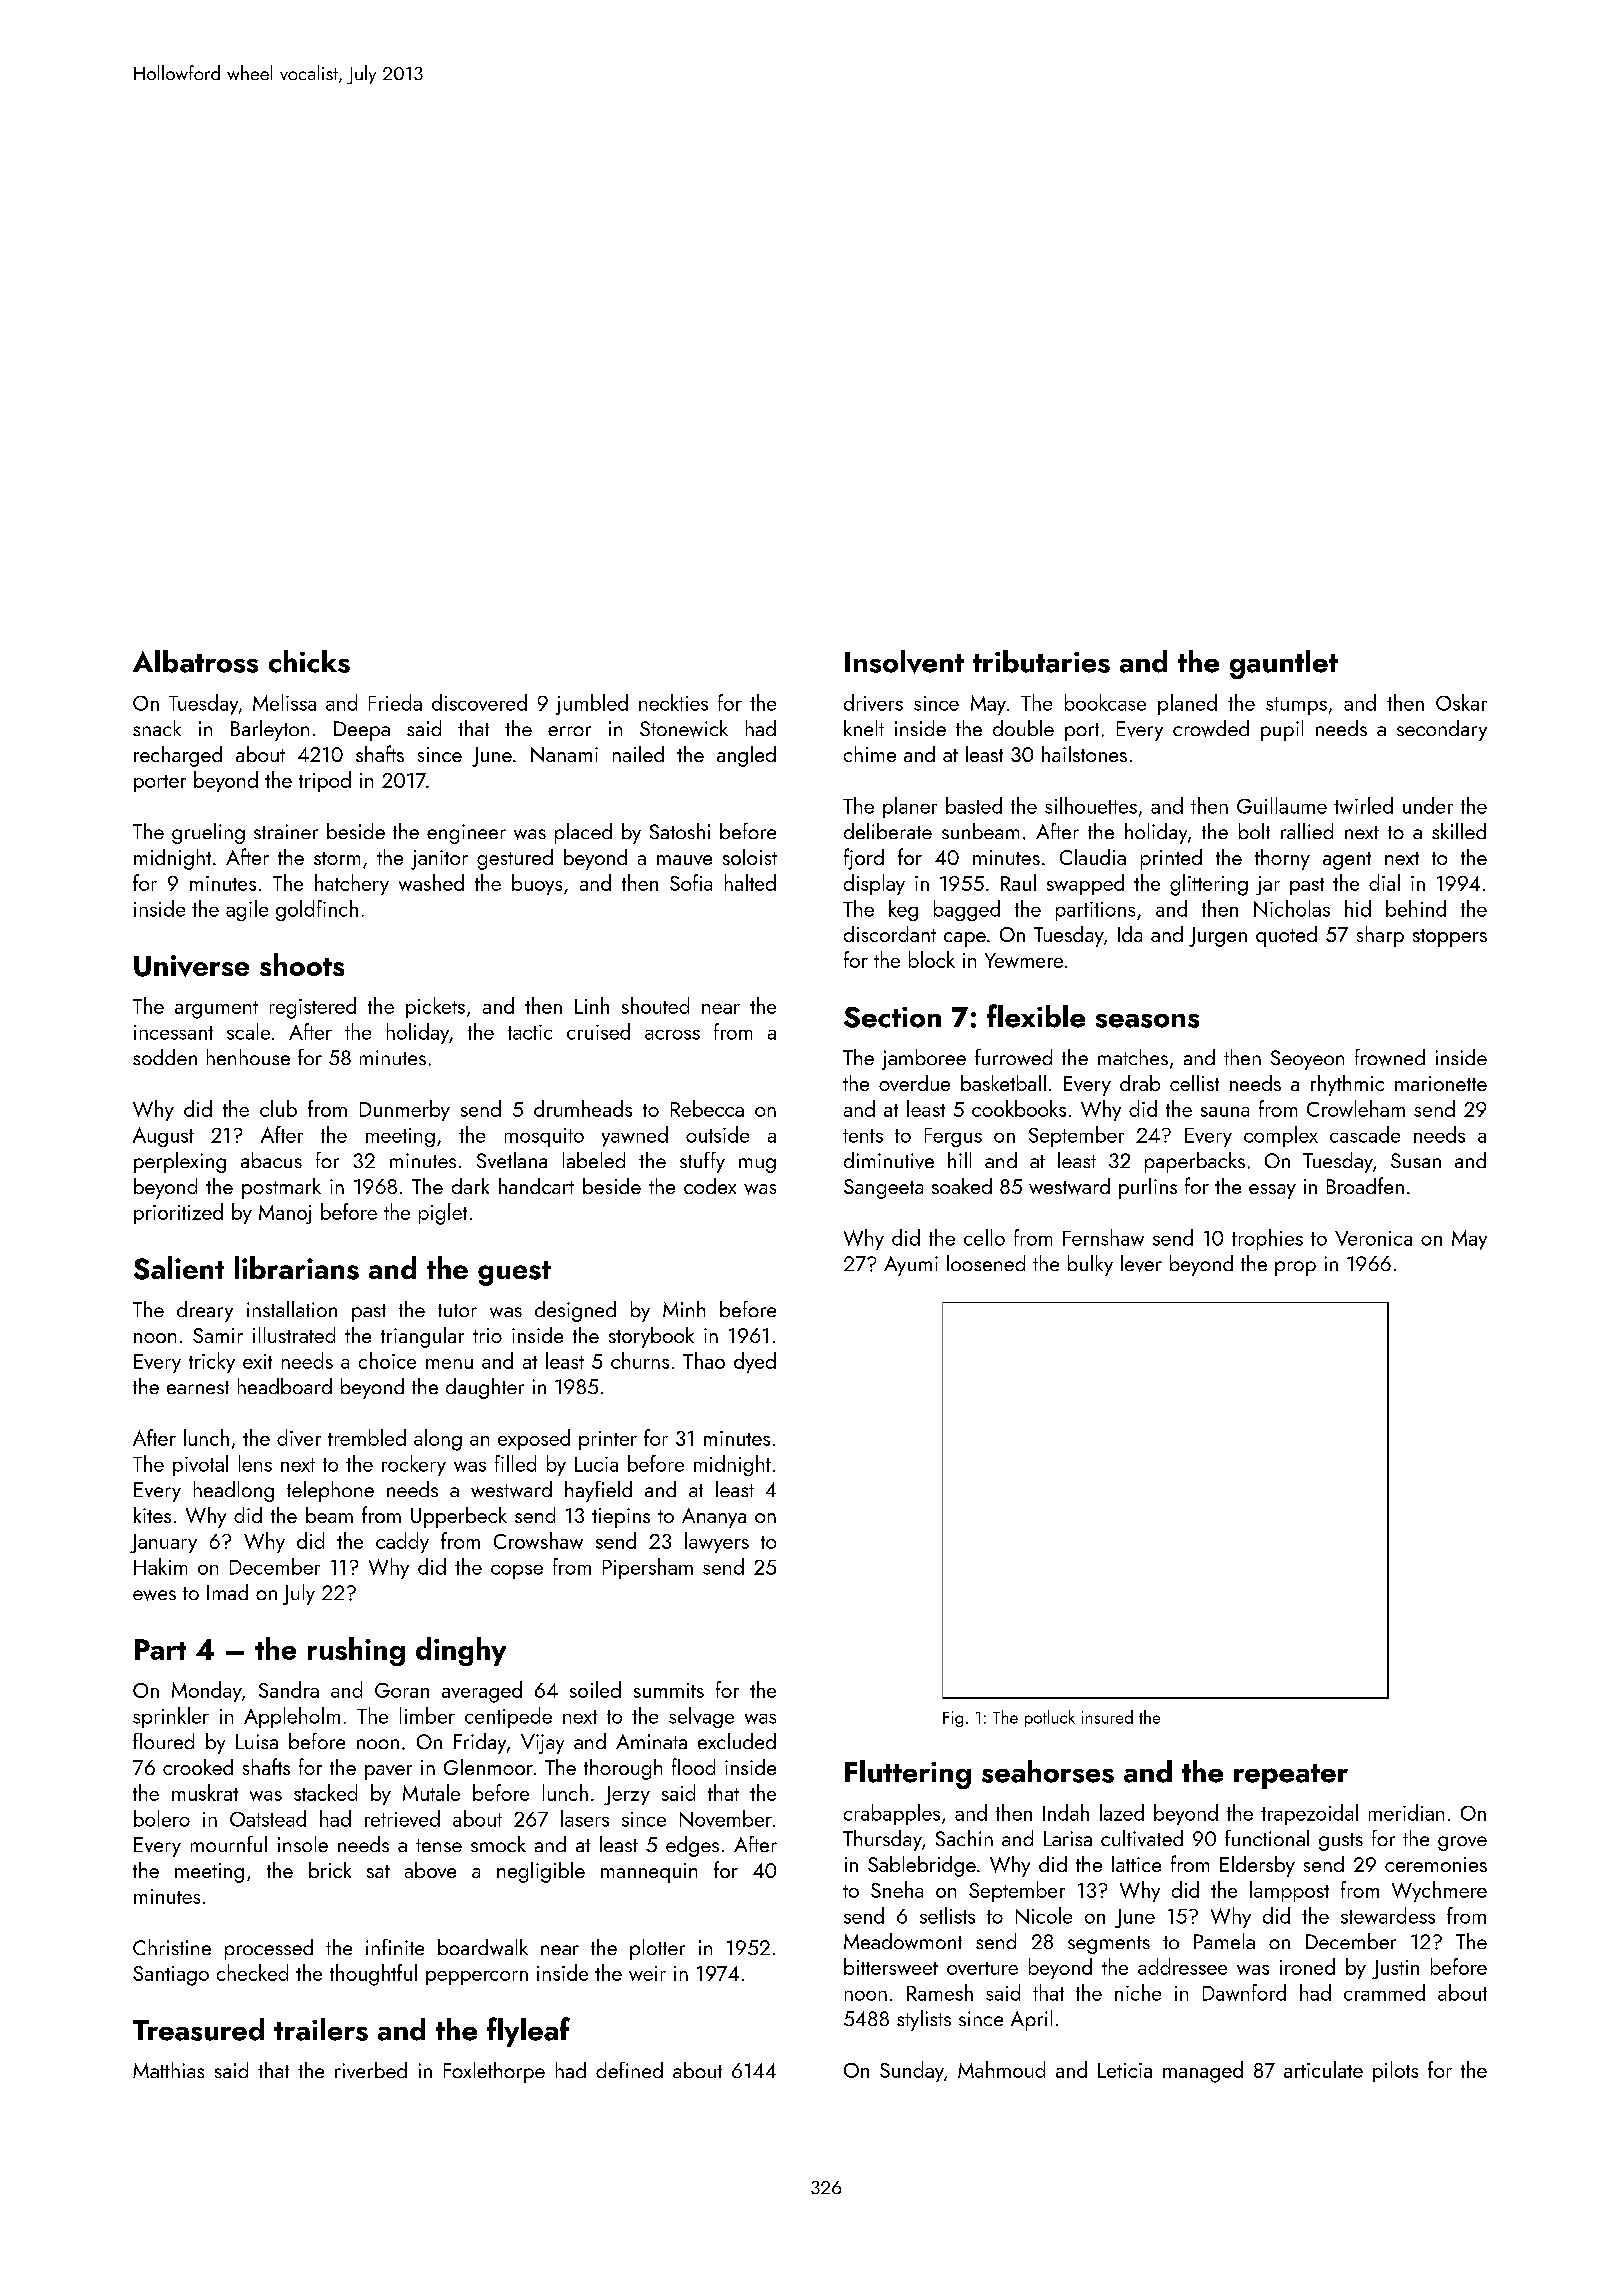 The width and height of the screenshot is (1620, 2292). Describe the element at coordinates (281, 1188) in the screenshot. I see `postmark` at that location.
